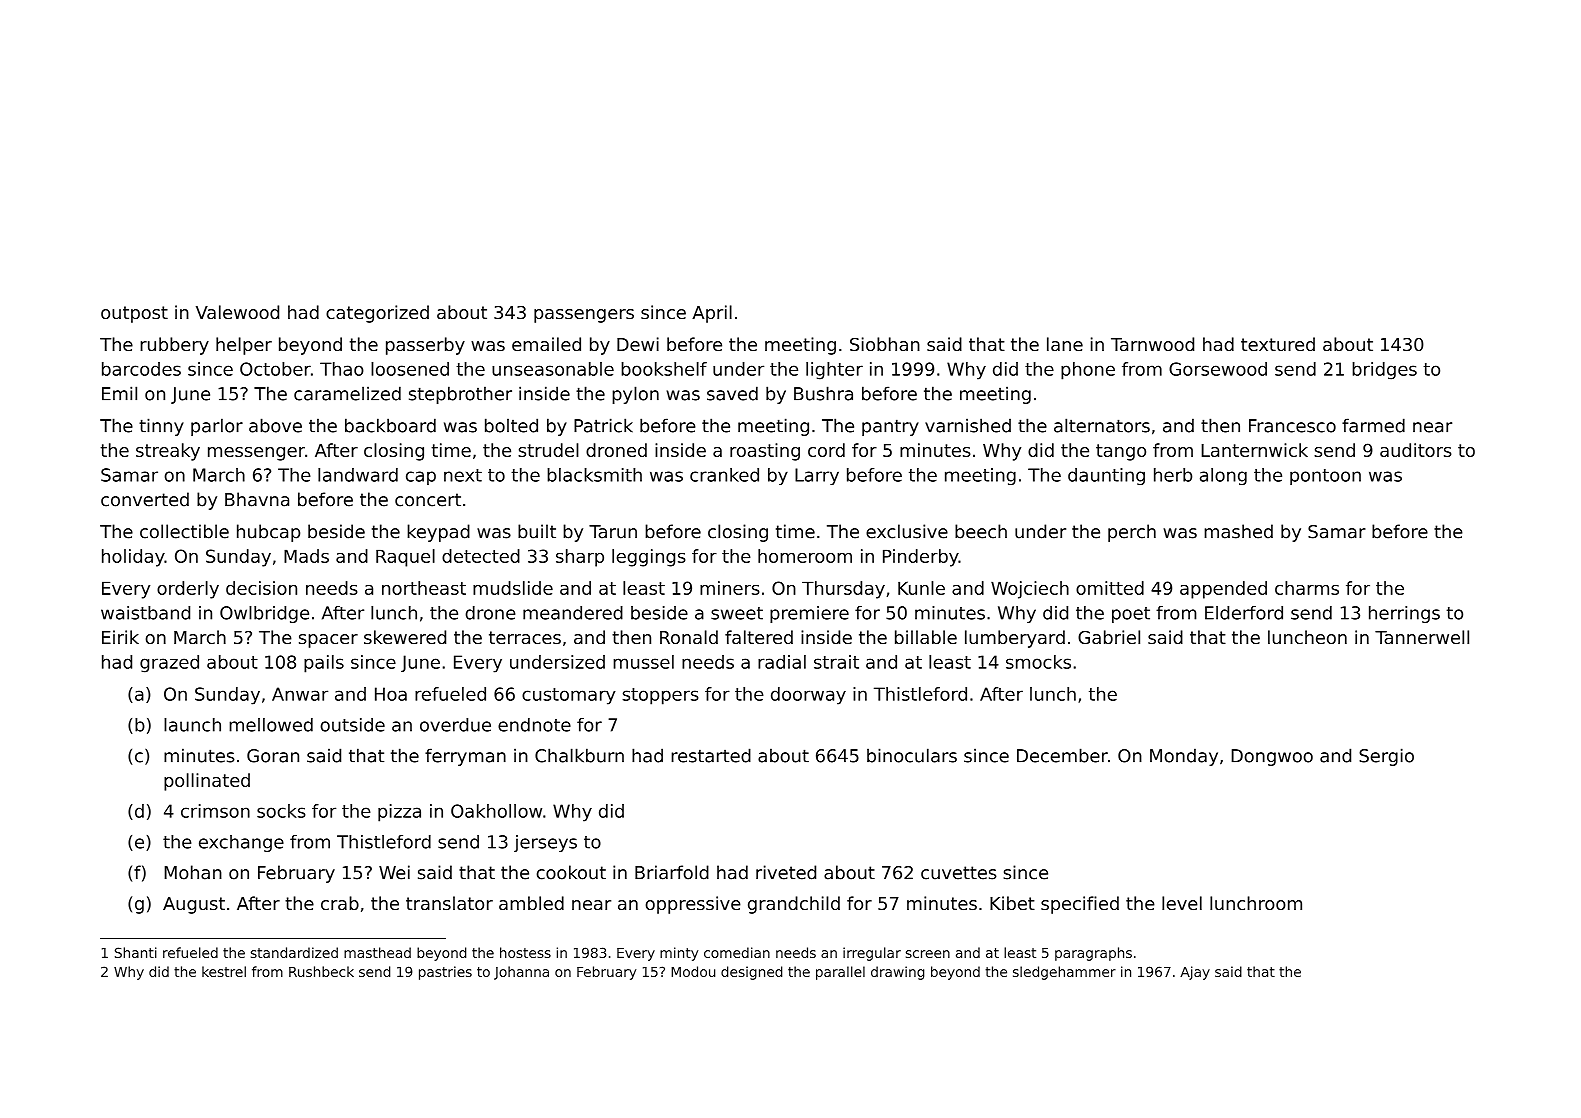 The width and height of the document is (1581, 1118). Describe the element at coordinates (1195, 973) in the document. I see `Ajay` at that location.
